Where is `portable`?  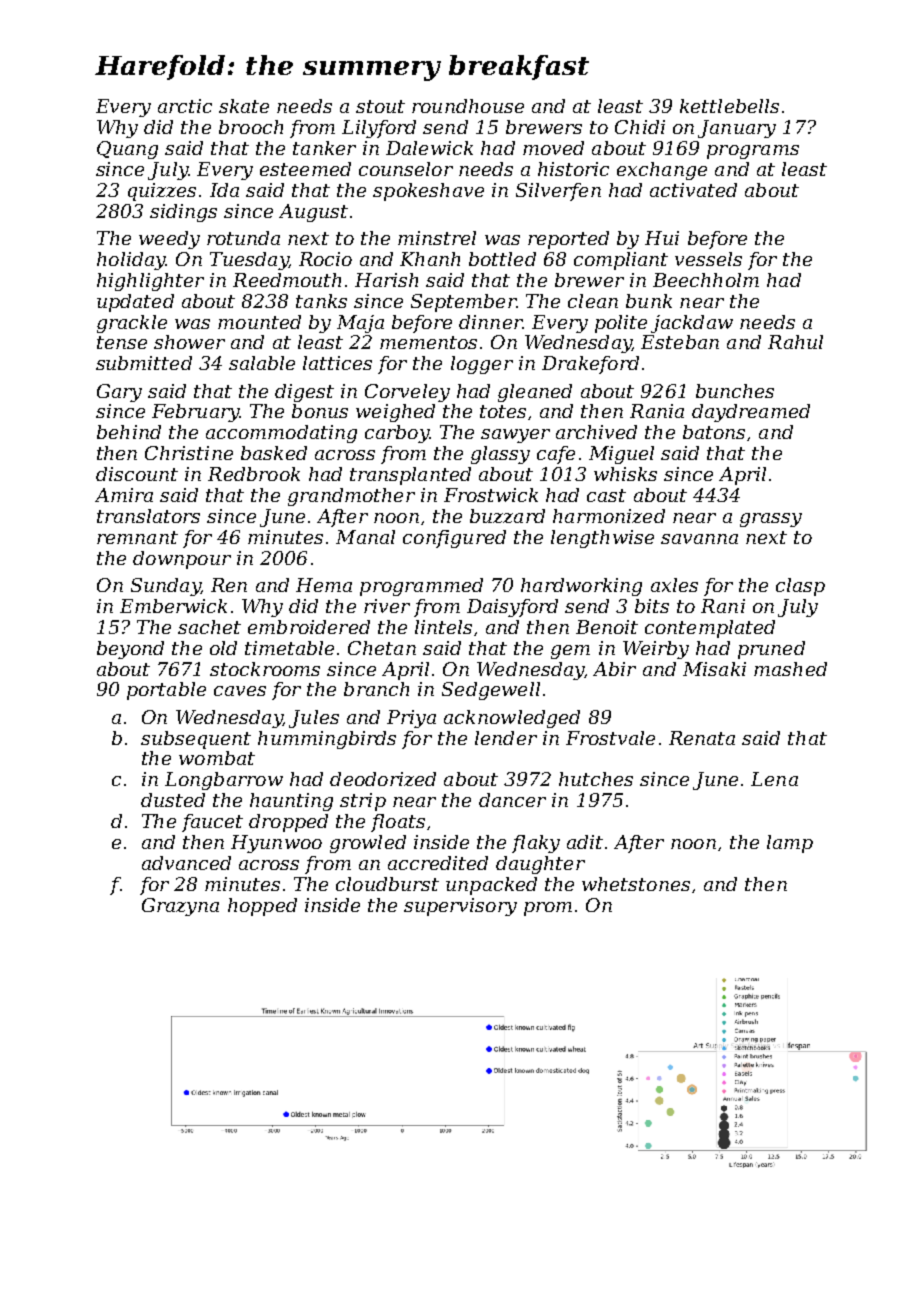
portable is located at coordinates (166, 691).
